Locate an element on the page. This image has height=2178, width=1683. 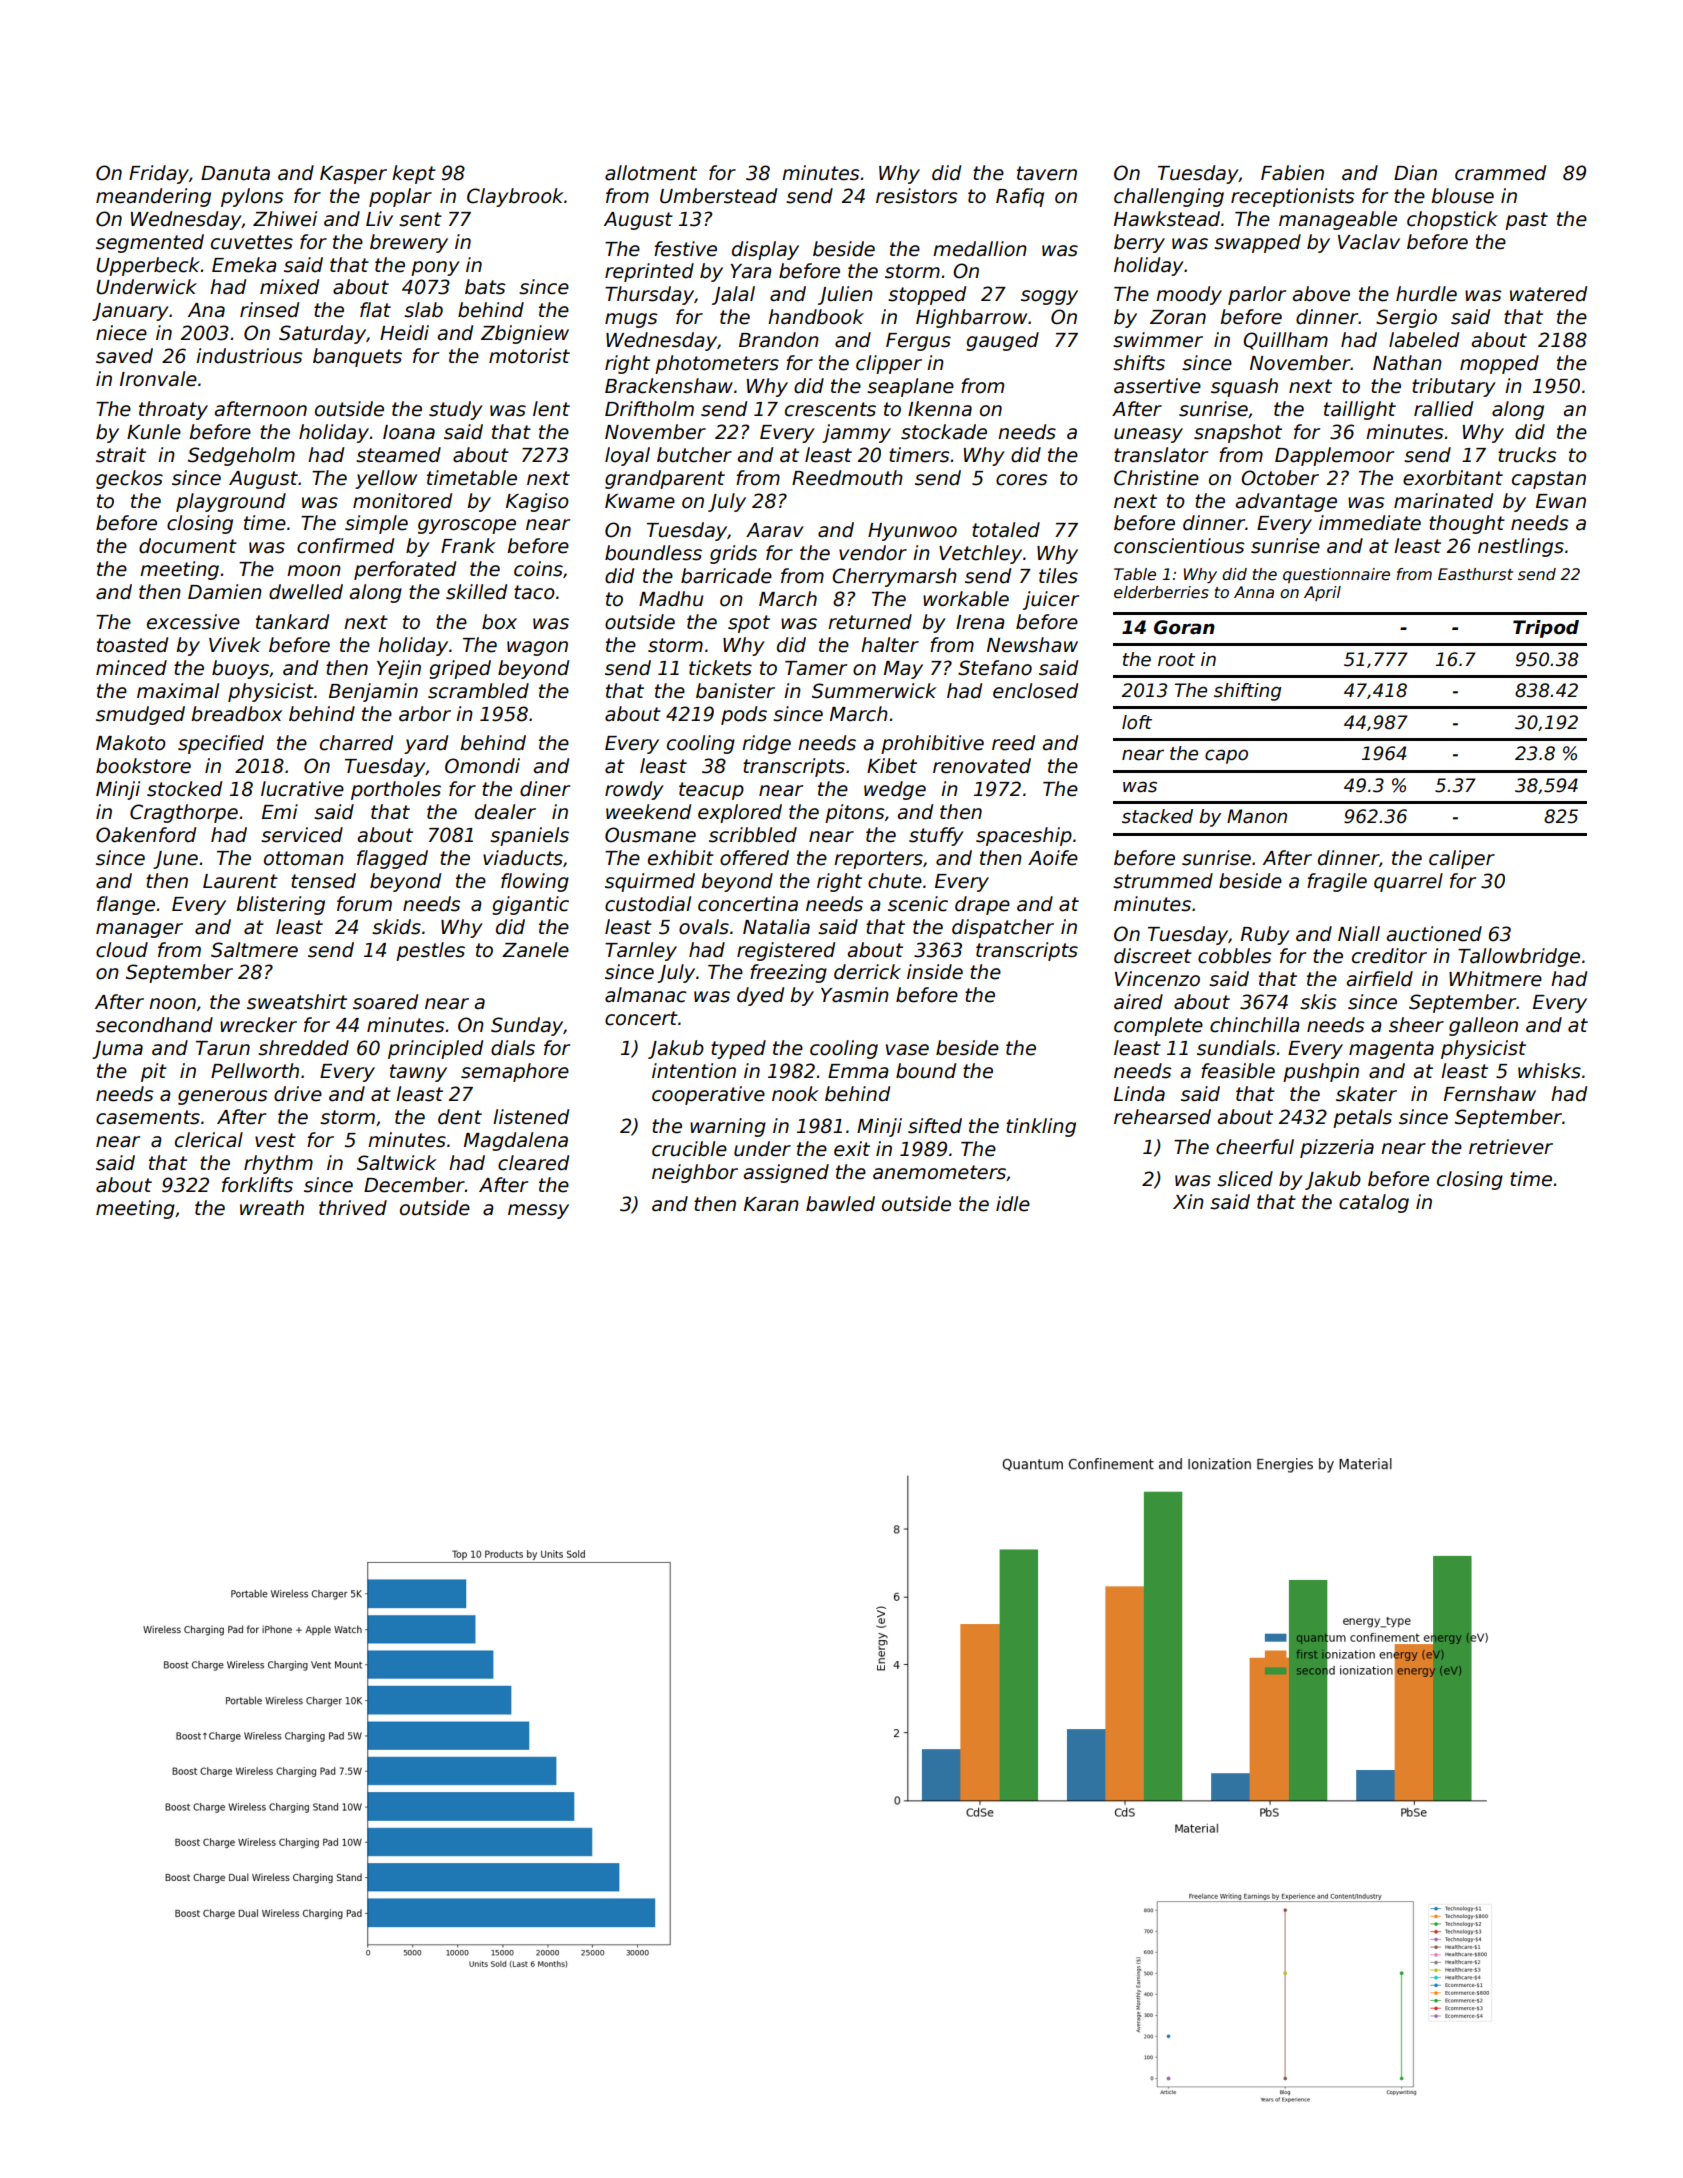
catalog is located at coordinates (1374, 1203).
